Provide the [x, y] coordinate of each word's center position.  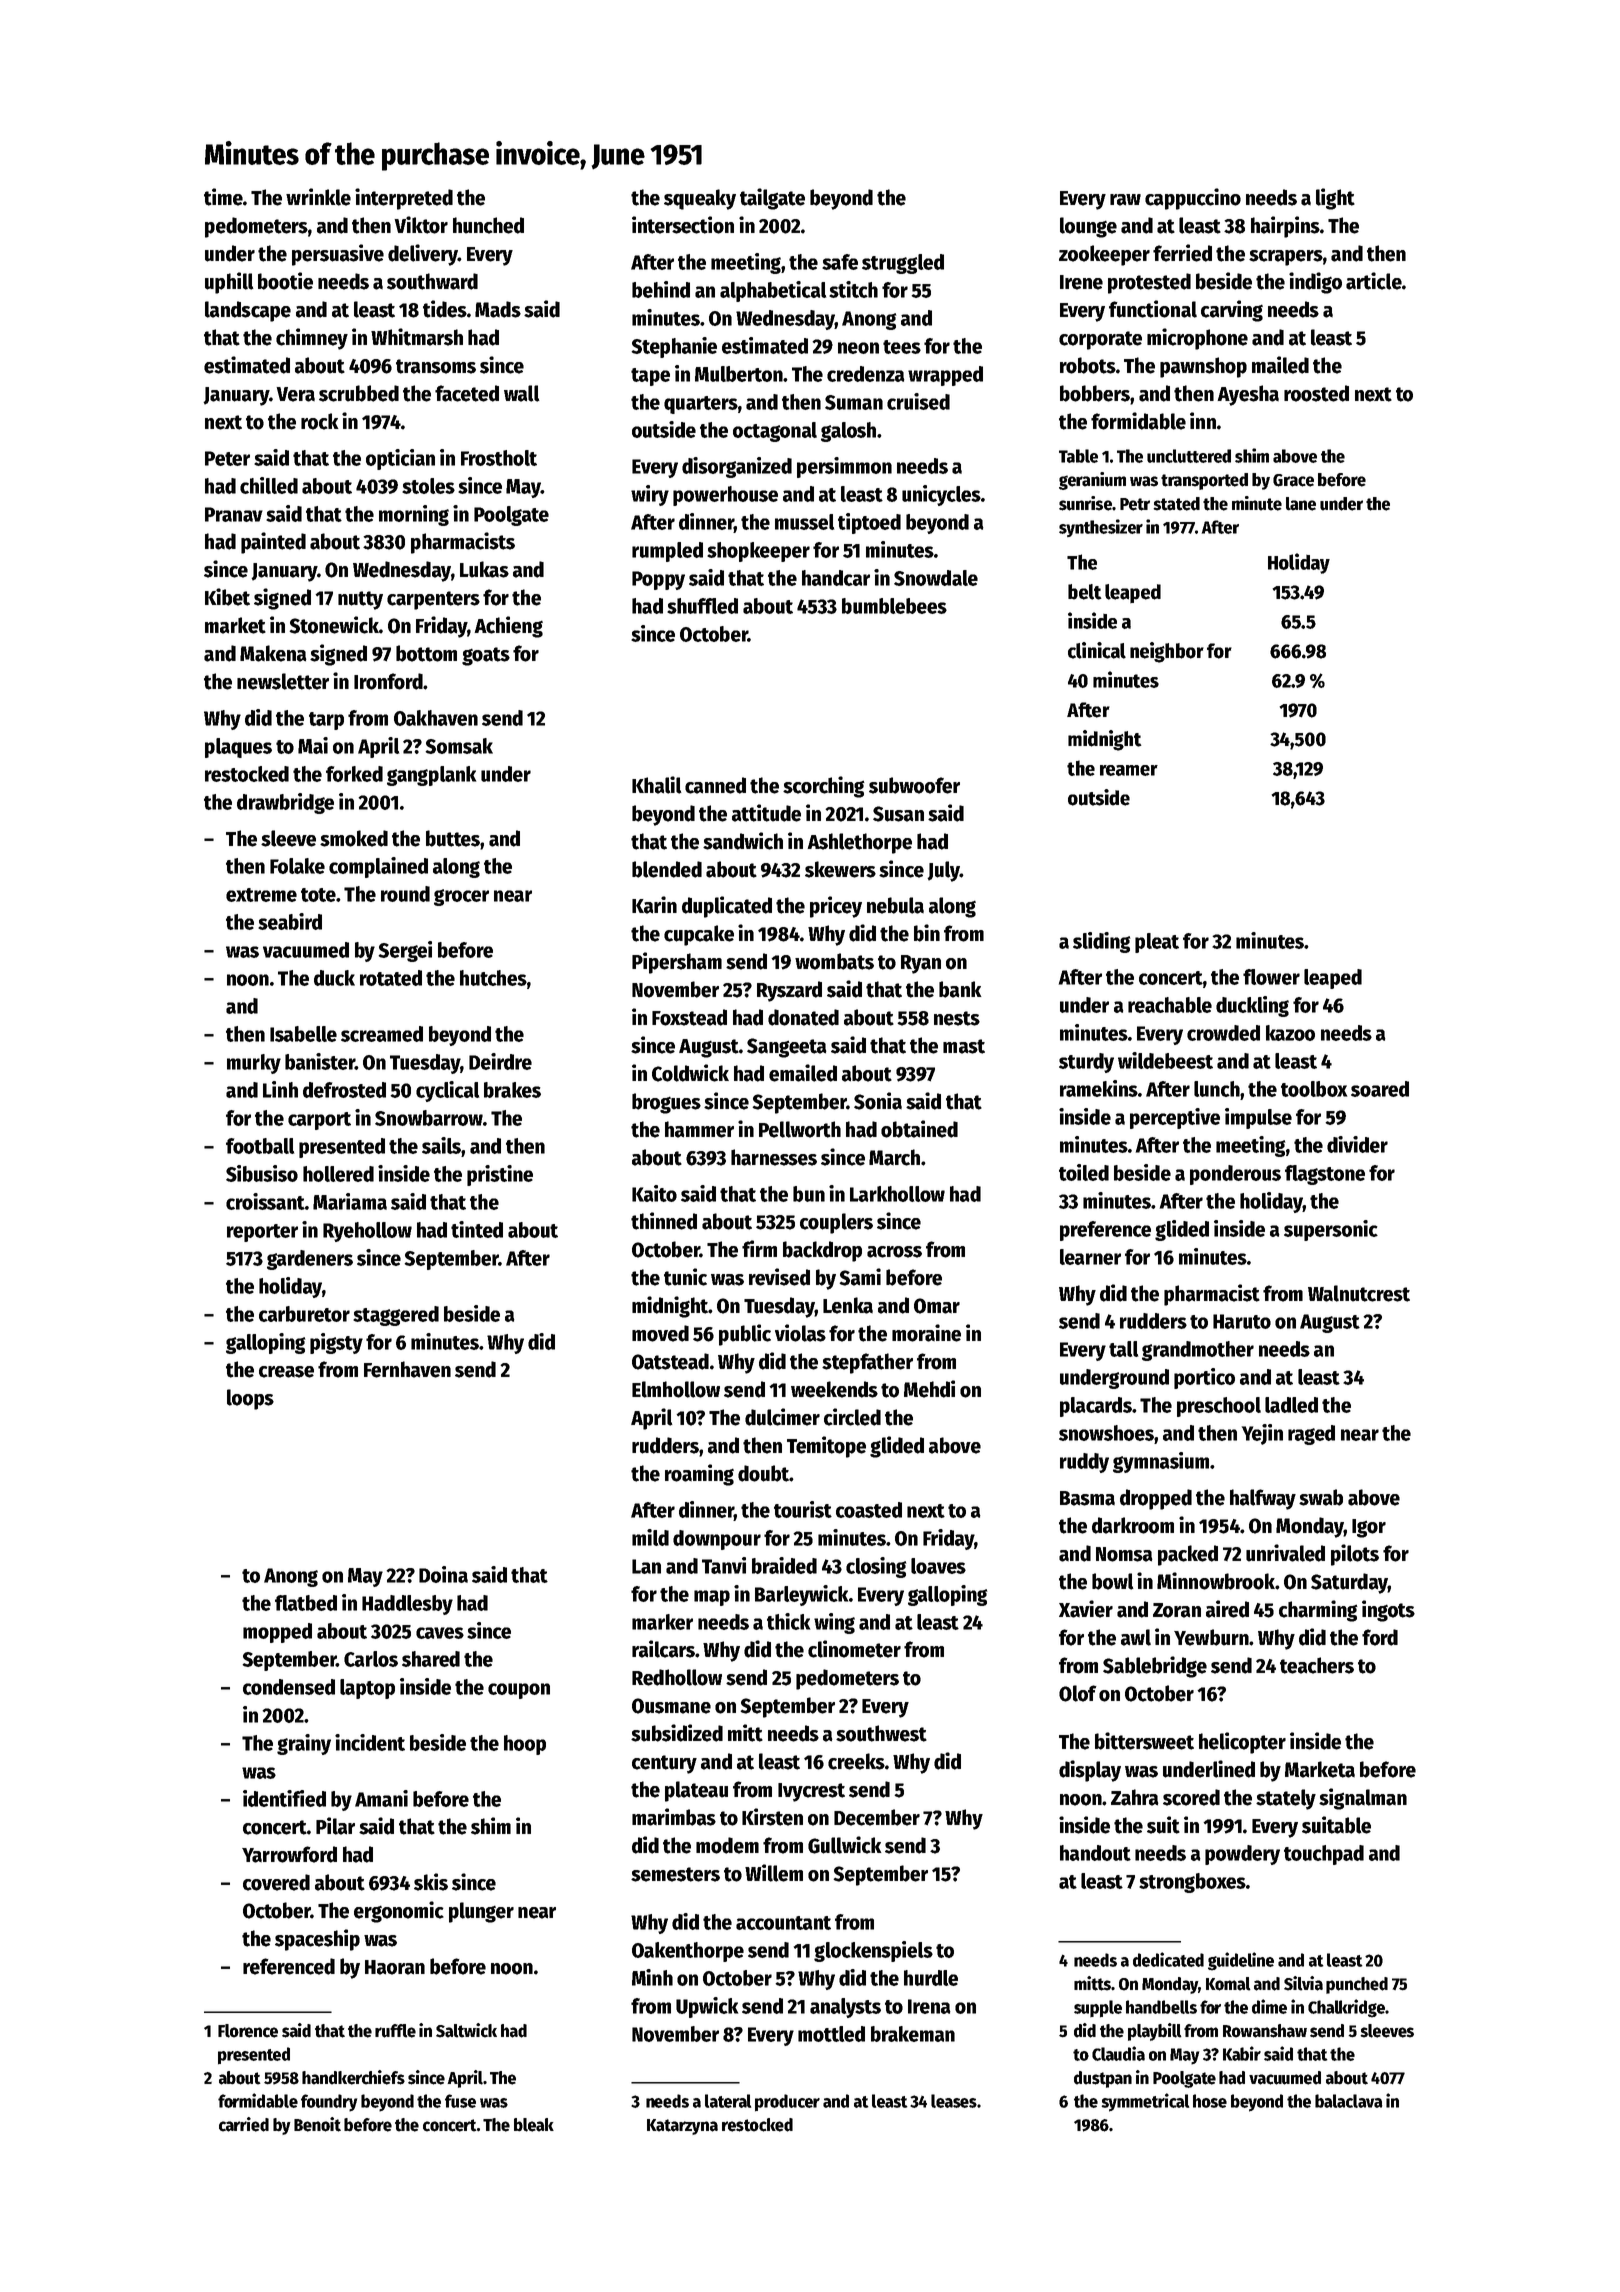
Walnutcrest [1359, 1293]
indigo [1315, 283]
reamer [1129, 770]
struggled [903, 264]
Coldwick [690, 1073]
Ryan [921, 964]
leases [954, 2101]
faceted [467, 393]
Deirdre [500, 1061]
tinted [477, 1229]
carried [244, 2124]
